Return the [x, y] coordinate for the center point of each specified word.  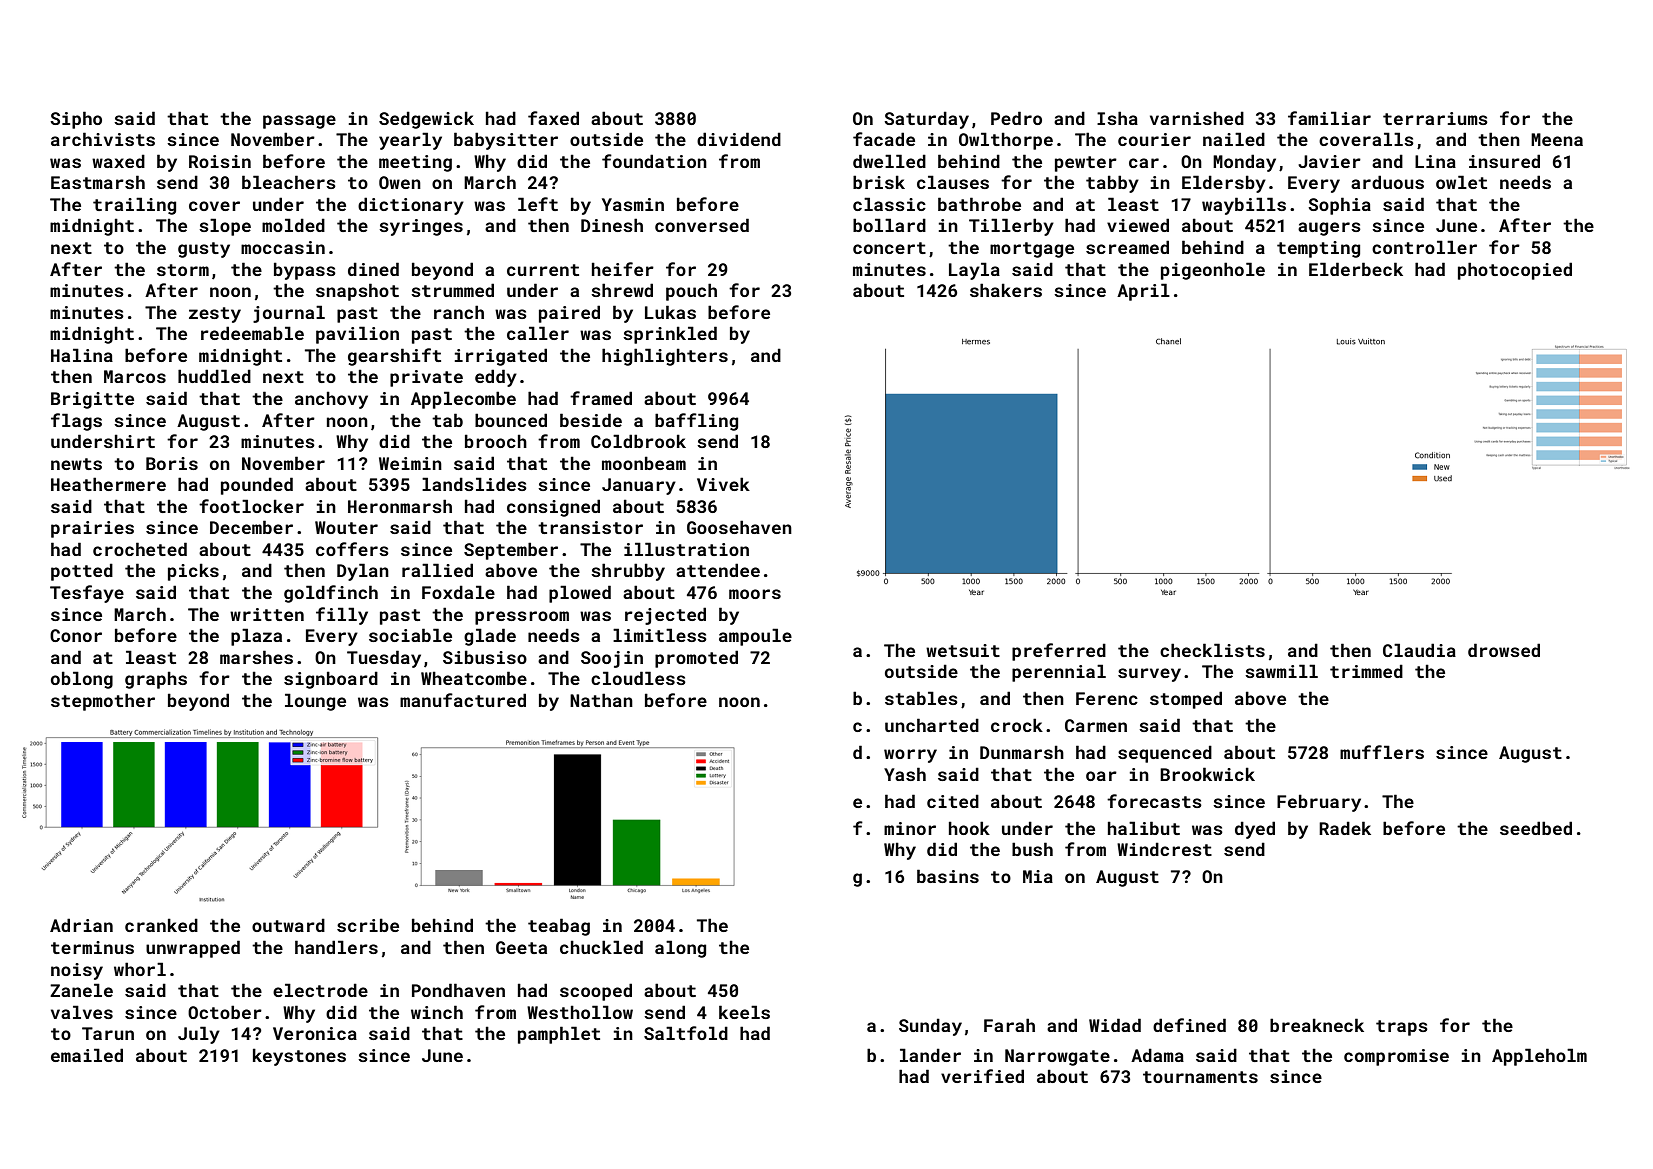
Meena [1557, 139]
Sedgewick [426, 120]
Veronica [315, 1033]
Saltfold [686, 1033]
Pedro [1016, 118]
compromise [1396, 1057]
